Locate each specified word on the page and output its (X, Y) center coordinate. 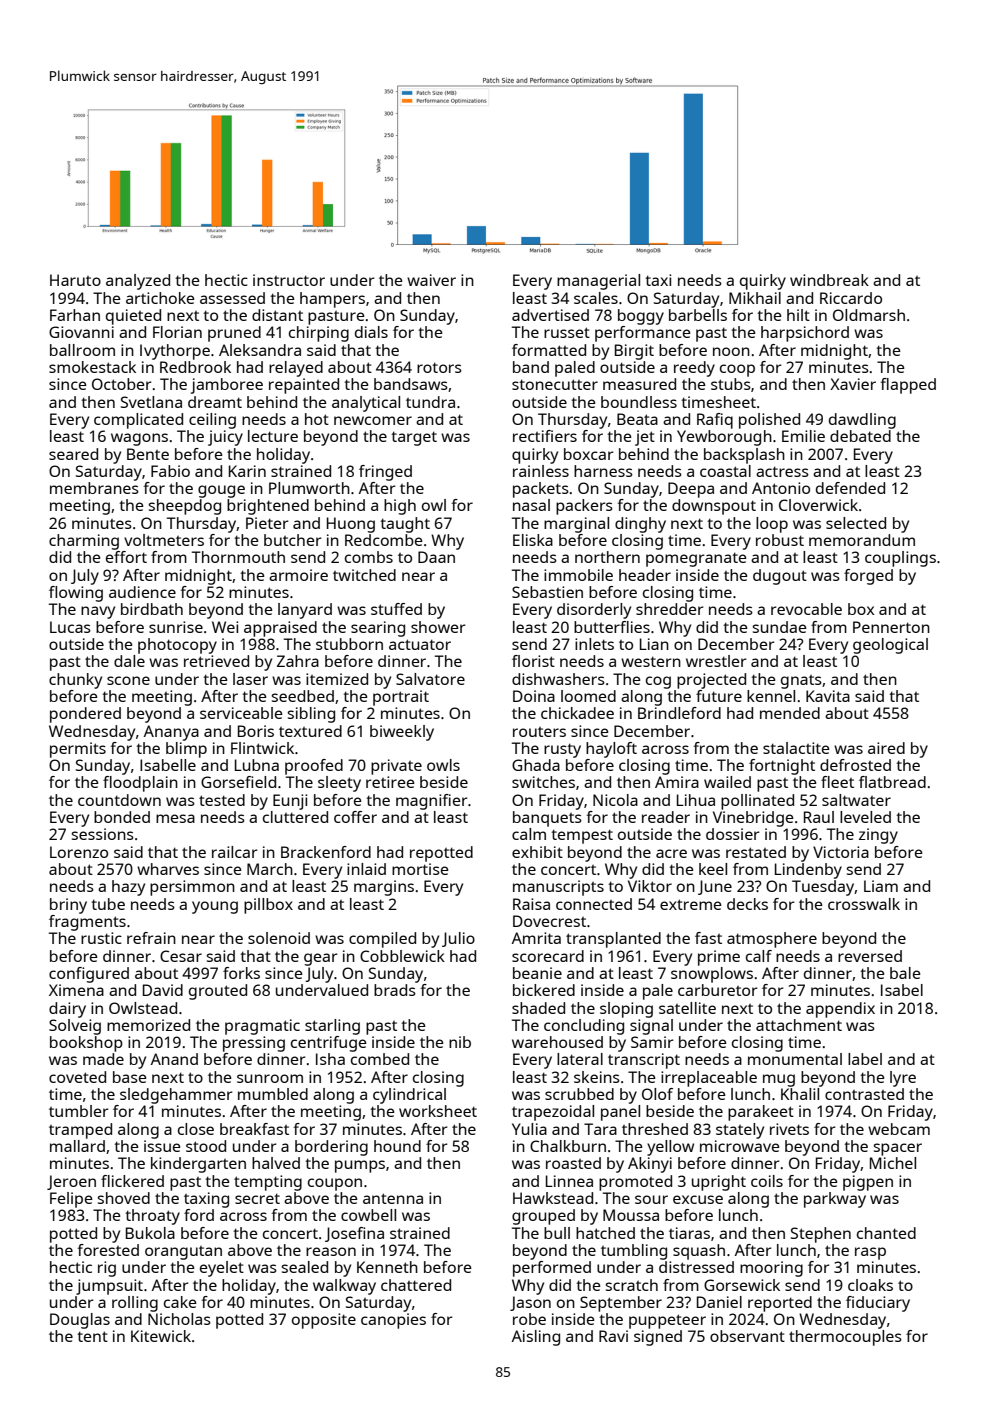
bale (905, 973)
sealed (305, 1267)
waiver (431, 280)
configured (89, 975)
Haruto (75, 280)
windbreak (829, 280)
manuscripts (558, 888)
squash (699, 1252)
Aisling (536, 1338)
